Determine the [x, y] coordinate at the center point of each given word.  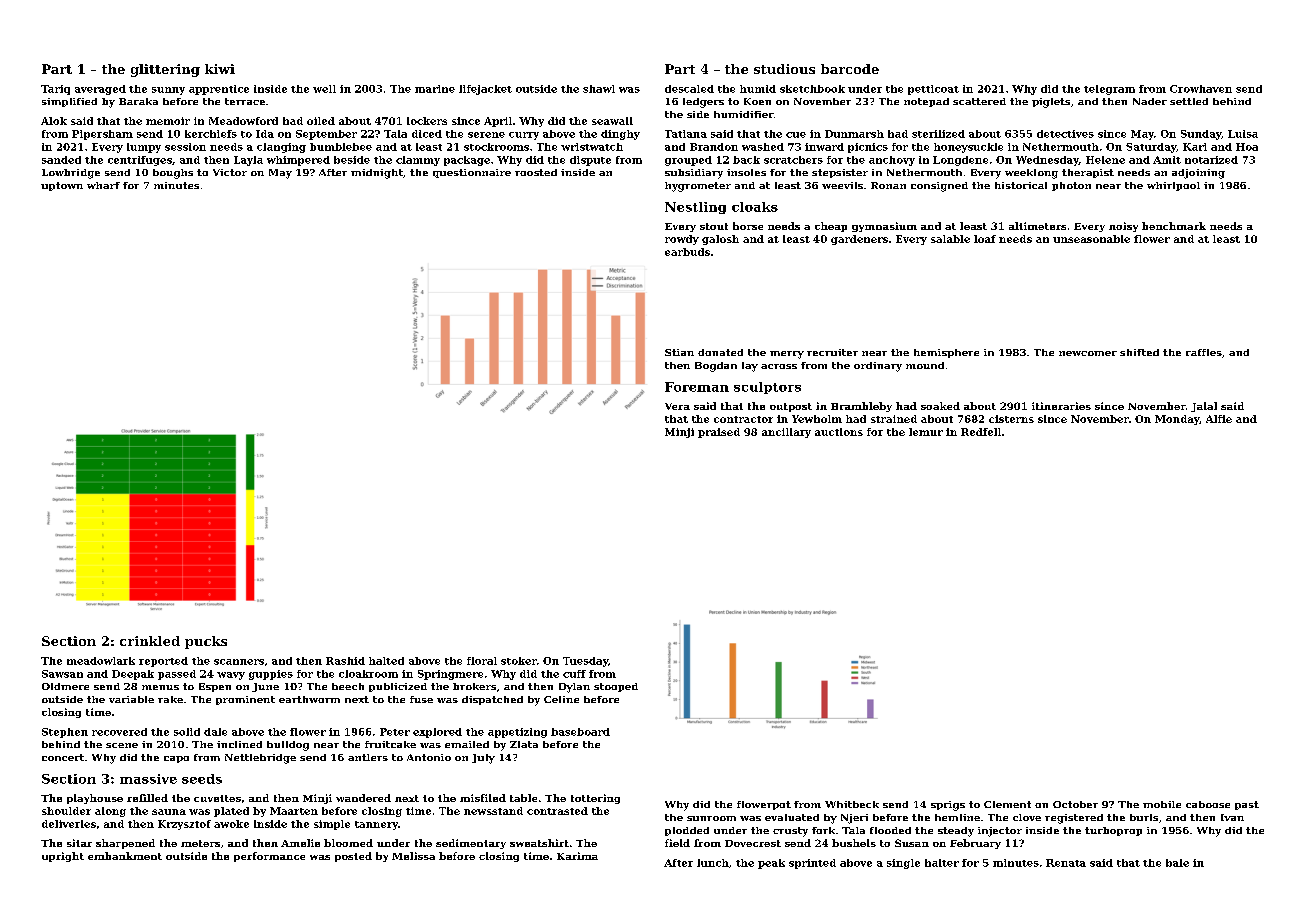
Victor [230, 172]
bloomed [348, 843]
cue [796, 135]
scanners [239, 662]
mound [925, 365]
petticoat [933, 90]
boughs [173, 174]
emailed [467, 744]
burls [1144, 817]
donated [720, 352]
